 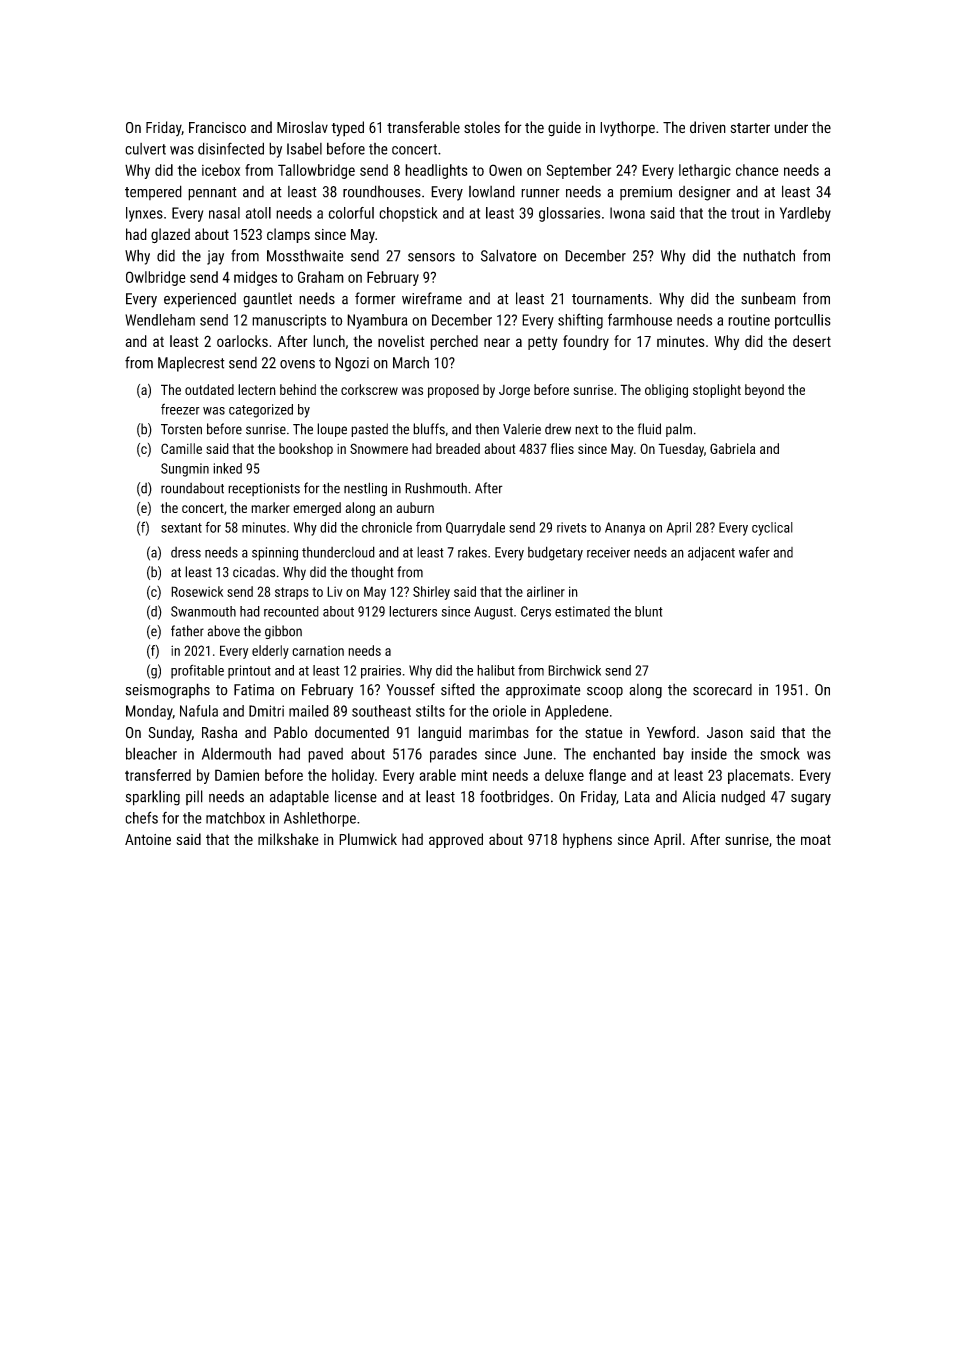 I want to click on Mossthwaite, so click(x=305, y=255).
